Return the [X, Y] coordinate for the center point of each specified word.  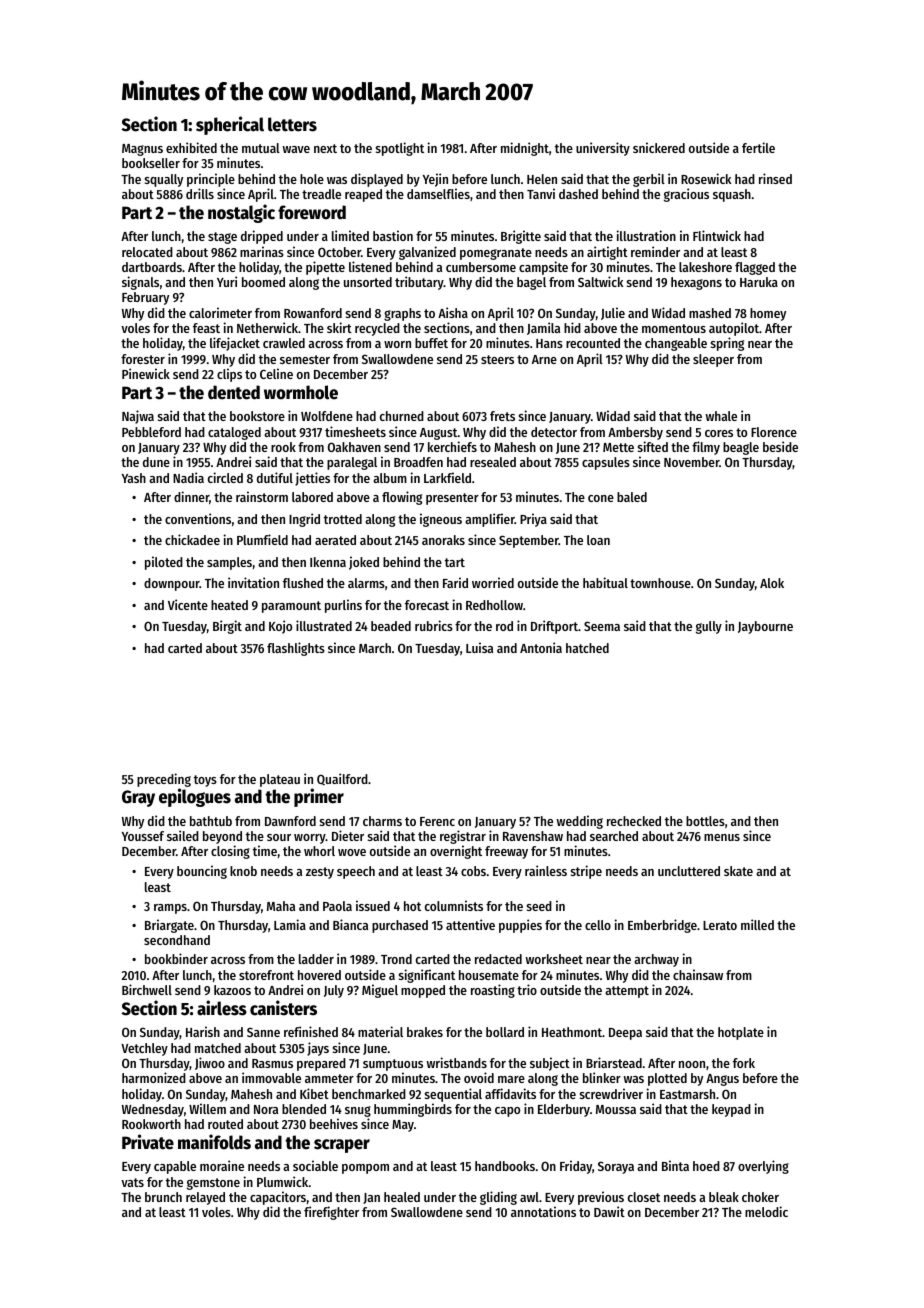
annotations [543, 1211]
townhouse [660, 583]
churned [402, 416]
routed [225, 1124]
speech [356, 872]
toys [205, 781]
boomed [263, 282]
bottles [705, 821]
